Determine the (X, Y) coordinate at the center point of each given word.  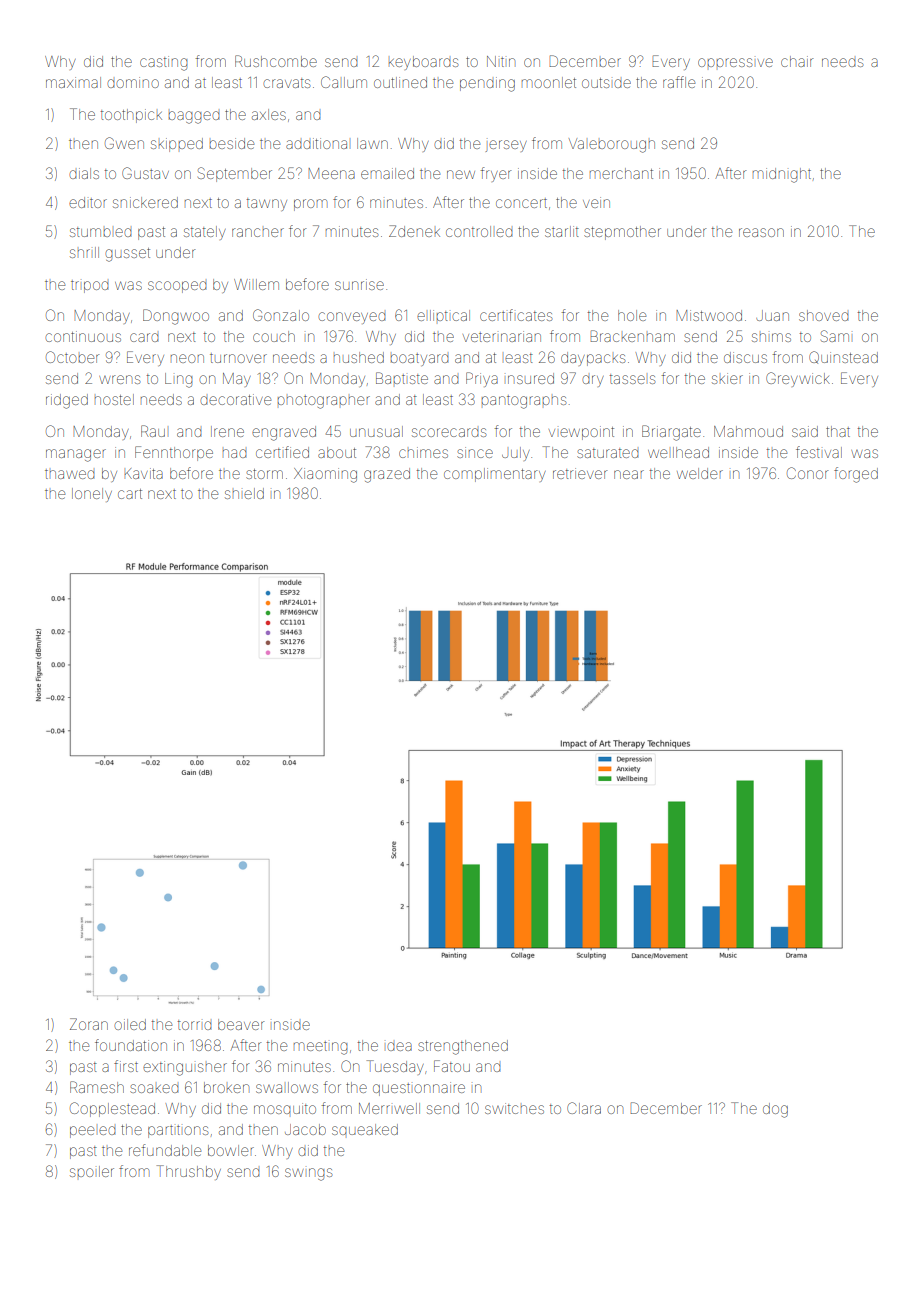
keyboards (423, 63)
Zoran (89, 1024)
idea (399, 1046)
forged (856, 475)
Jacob (305, 1129)
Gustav (145, 173)
